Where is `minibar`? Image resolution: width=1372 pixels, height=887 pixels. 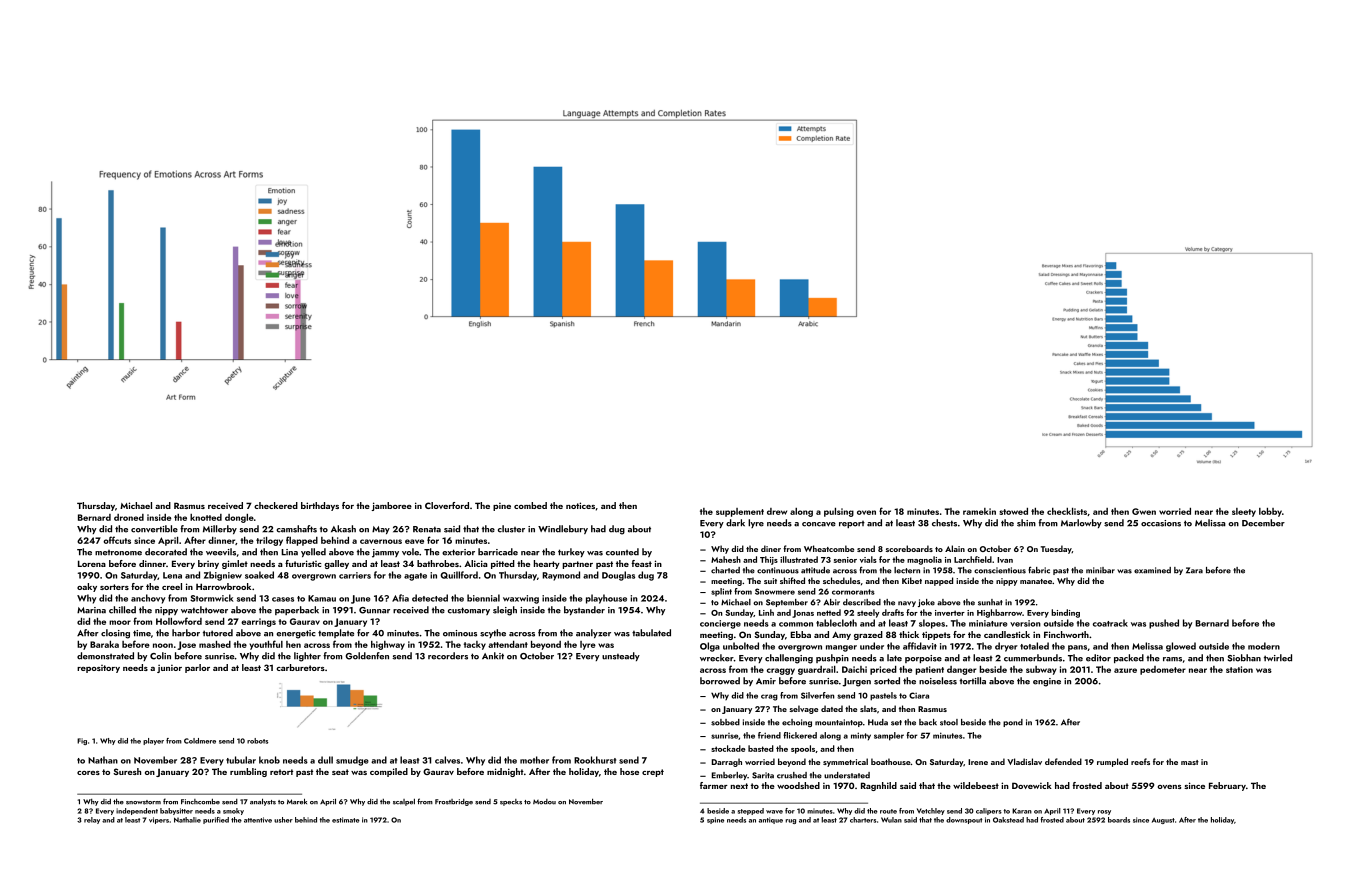 minibar is located at coordinates (1100, 570).
